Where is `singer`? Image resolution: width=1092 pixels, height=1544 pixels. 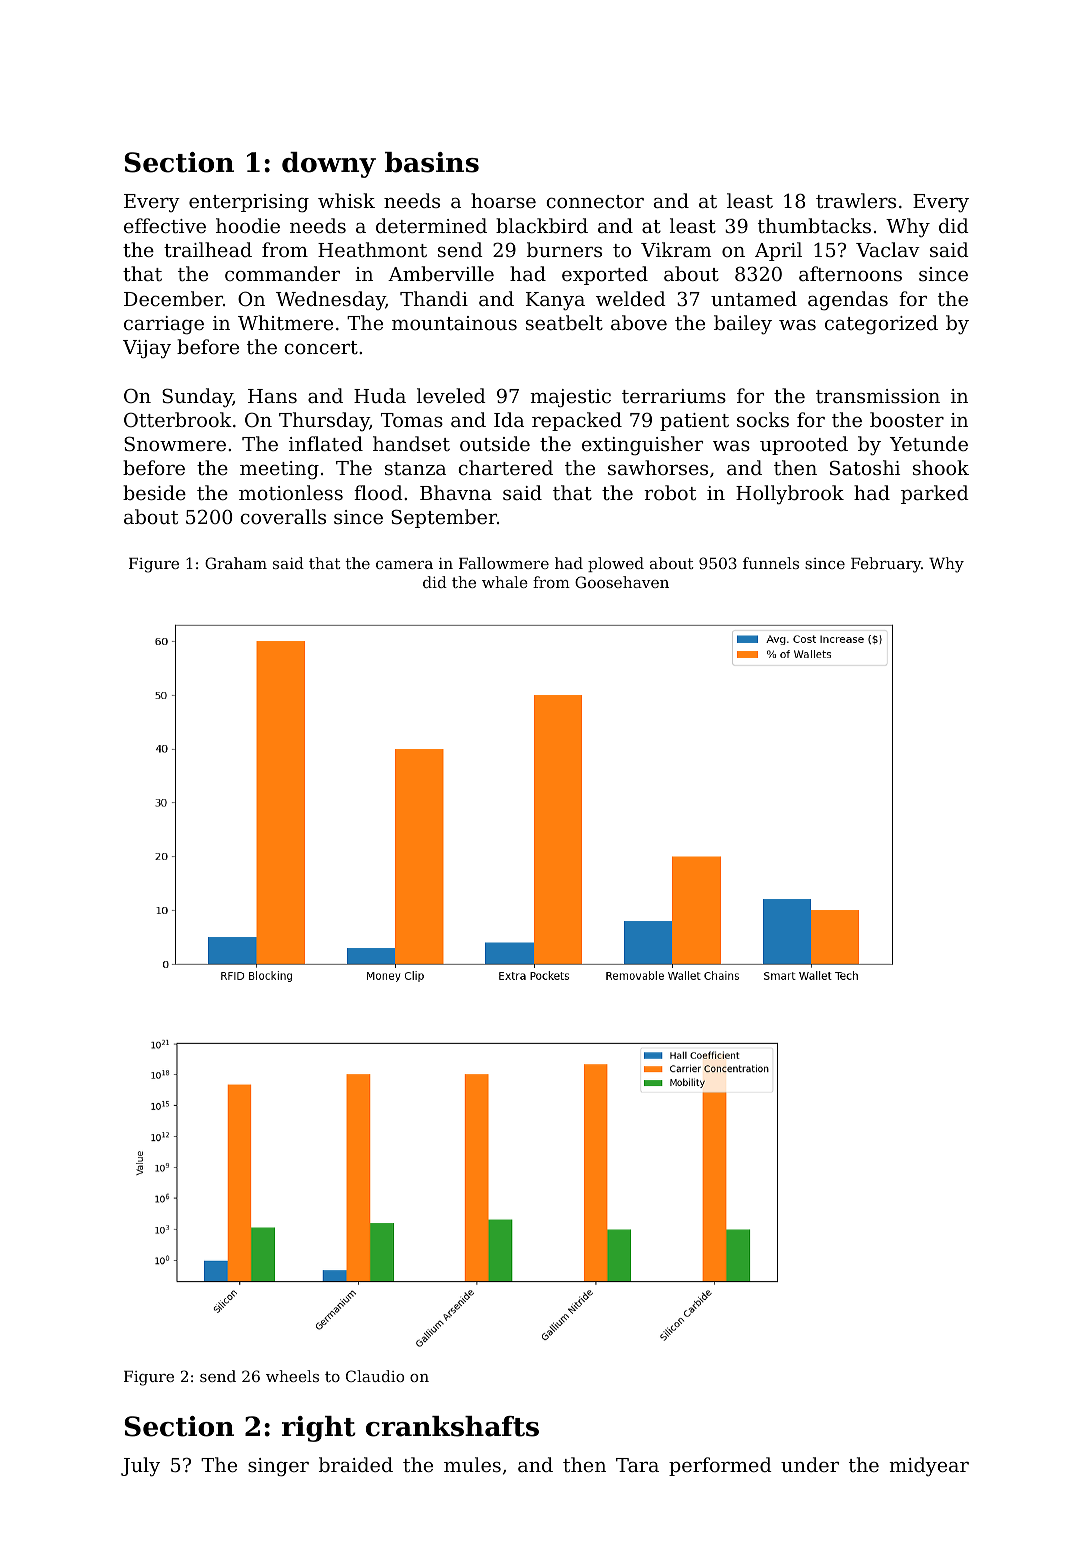
singer is located at coordinates (278, 1467).
